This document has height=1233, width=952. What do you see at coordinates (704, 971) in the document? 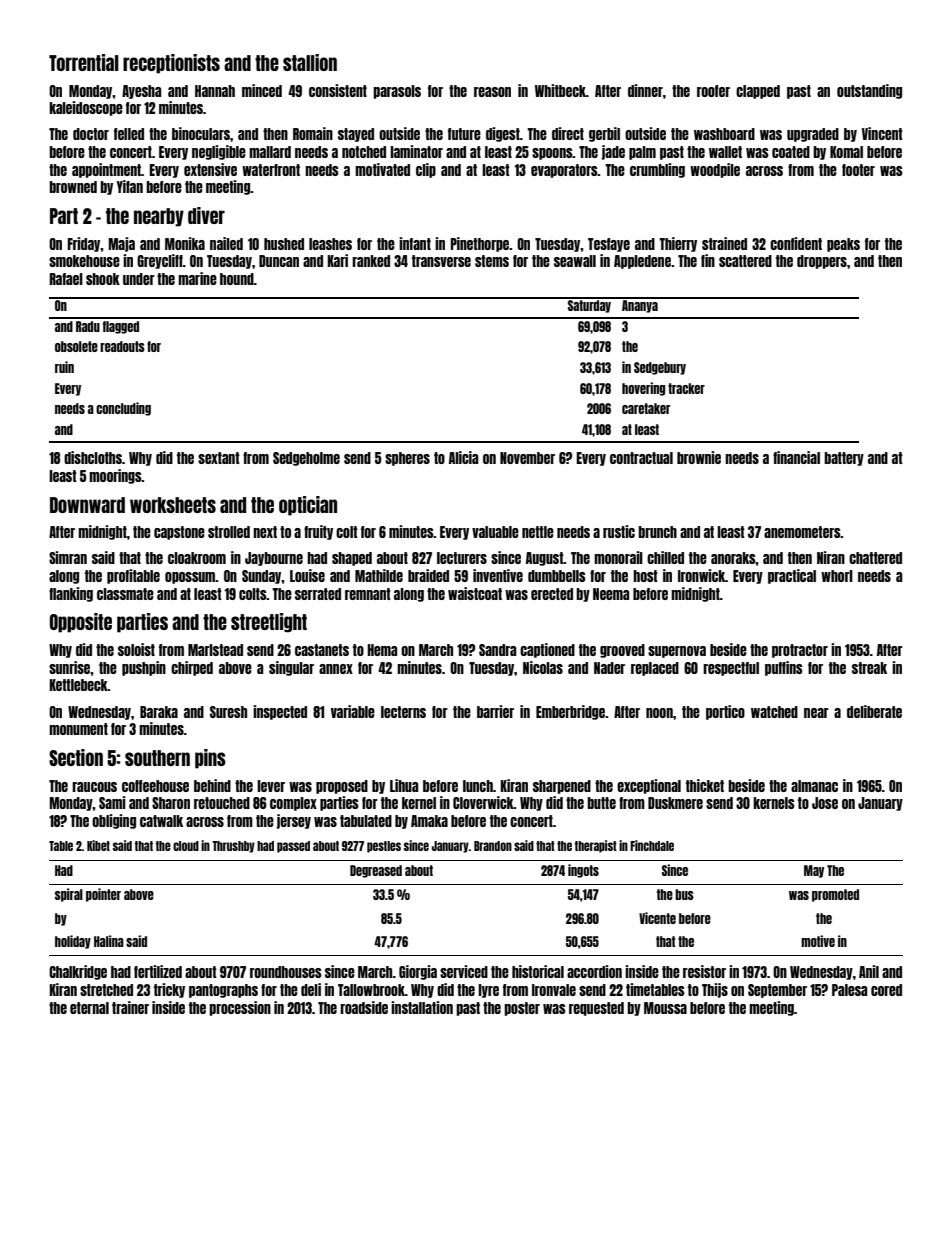
I see `resistor` at bounding box center [704, 971].
